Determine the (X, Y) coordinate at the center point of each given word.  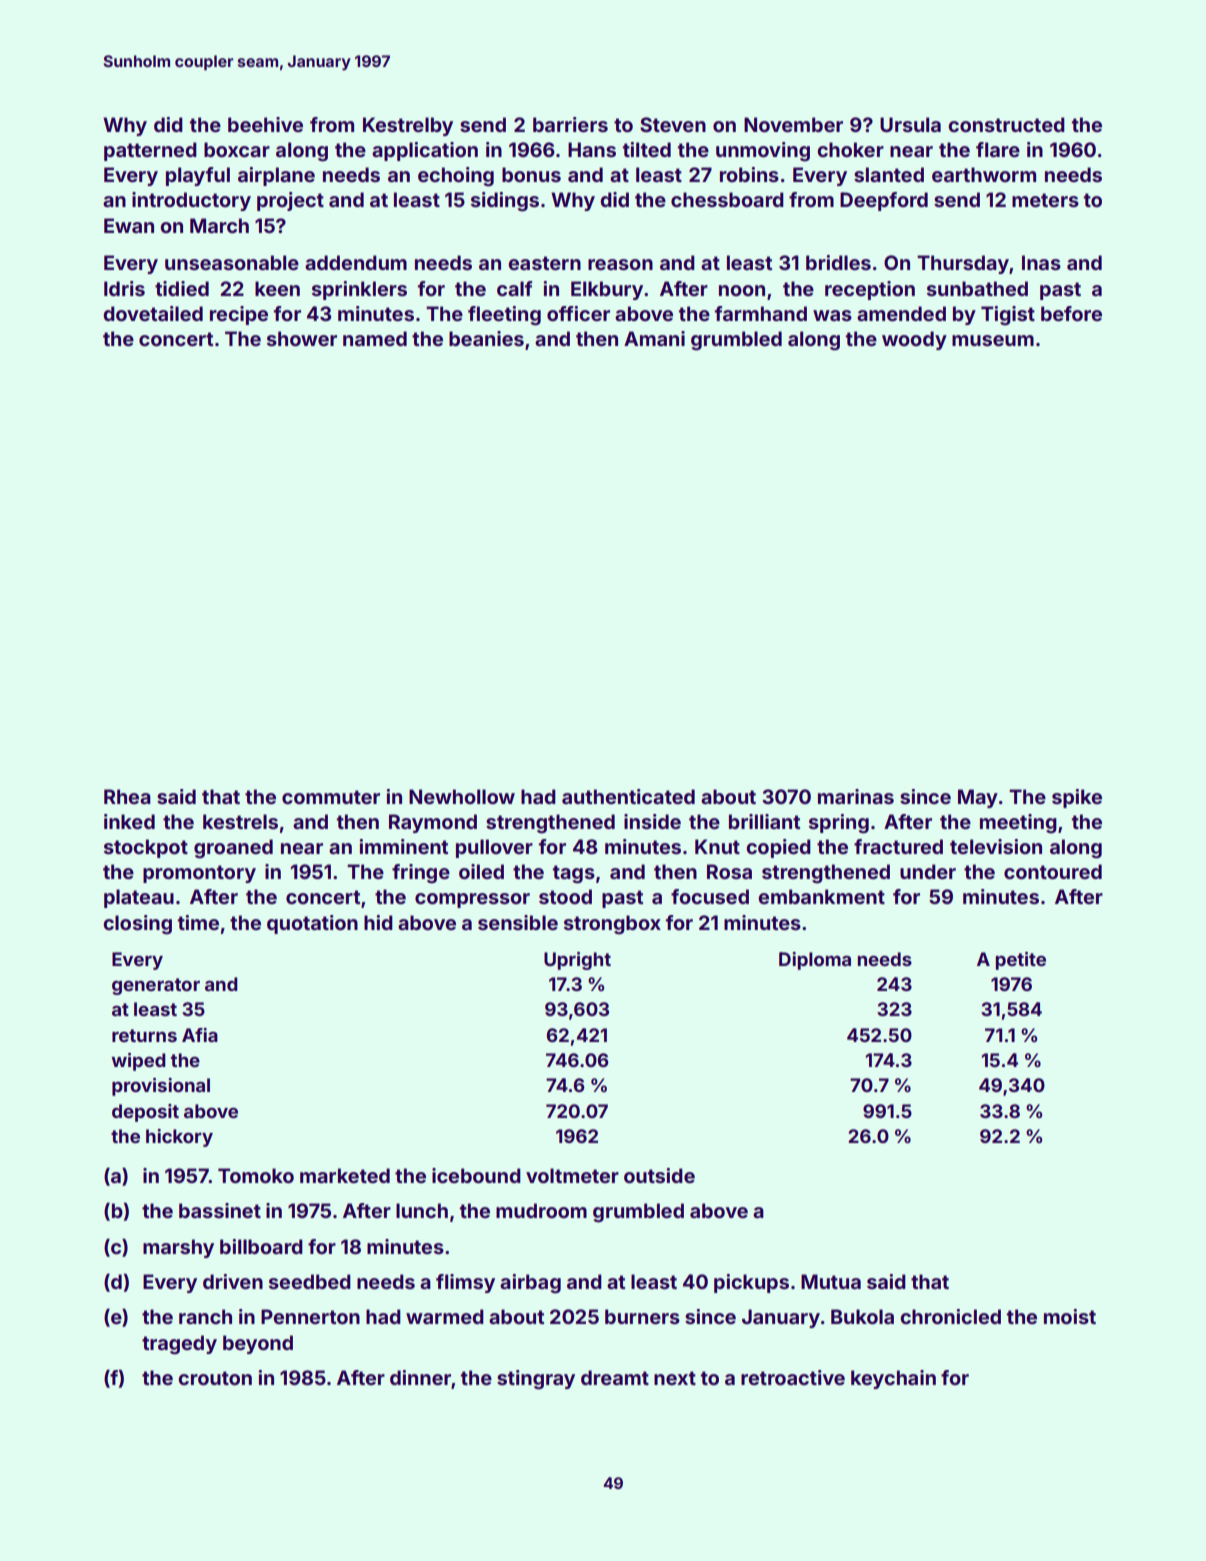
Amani (654, 338)
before (1071, 313)
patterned (150, 151)
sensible (518, 922)
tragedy (179, 1345)
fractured (898, 846)
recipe (239, 315)
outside (659, 1175)
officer (578, 313)
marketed (345, 1175)
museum (993, 340)
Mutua (831, 1281)
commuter (331, 797)
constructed (1006, 124)
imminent (403, 846)
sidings (505, 202)
